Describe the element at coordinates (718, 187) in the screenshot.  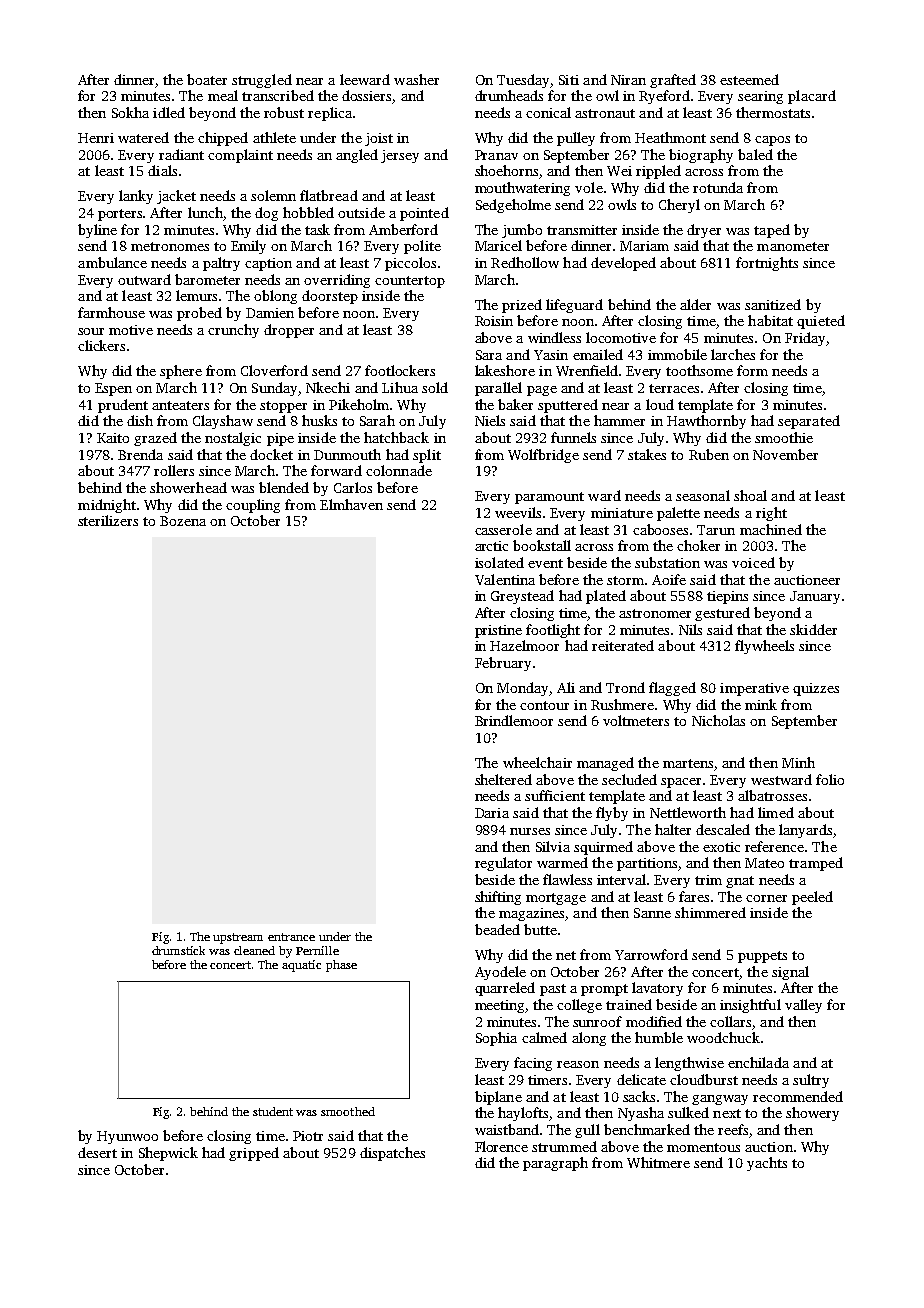
I see `rotunda` at that location.
